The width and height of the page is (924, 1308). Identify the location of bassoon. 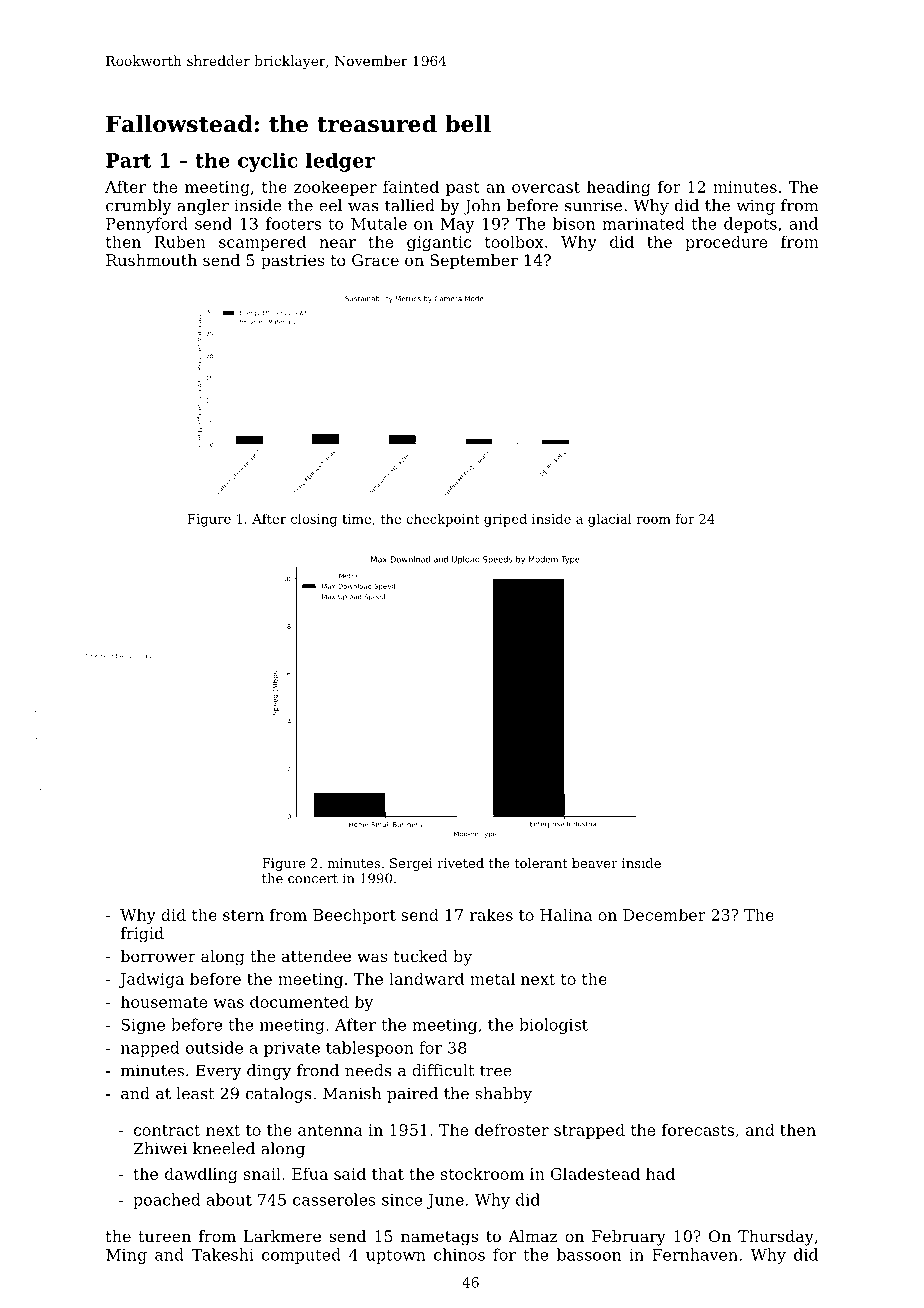
(589, 1254).
